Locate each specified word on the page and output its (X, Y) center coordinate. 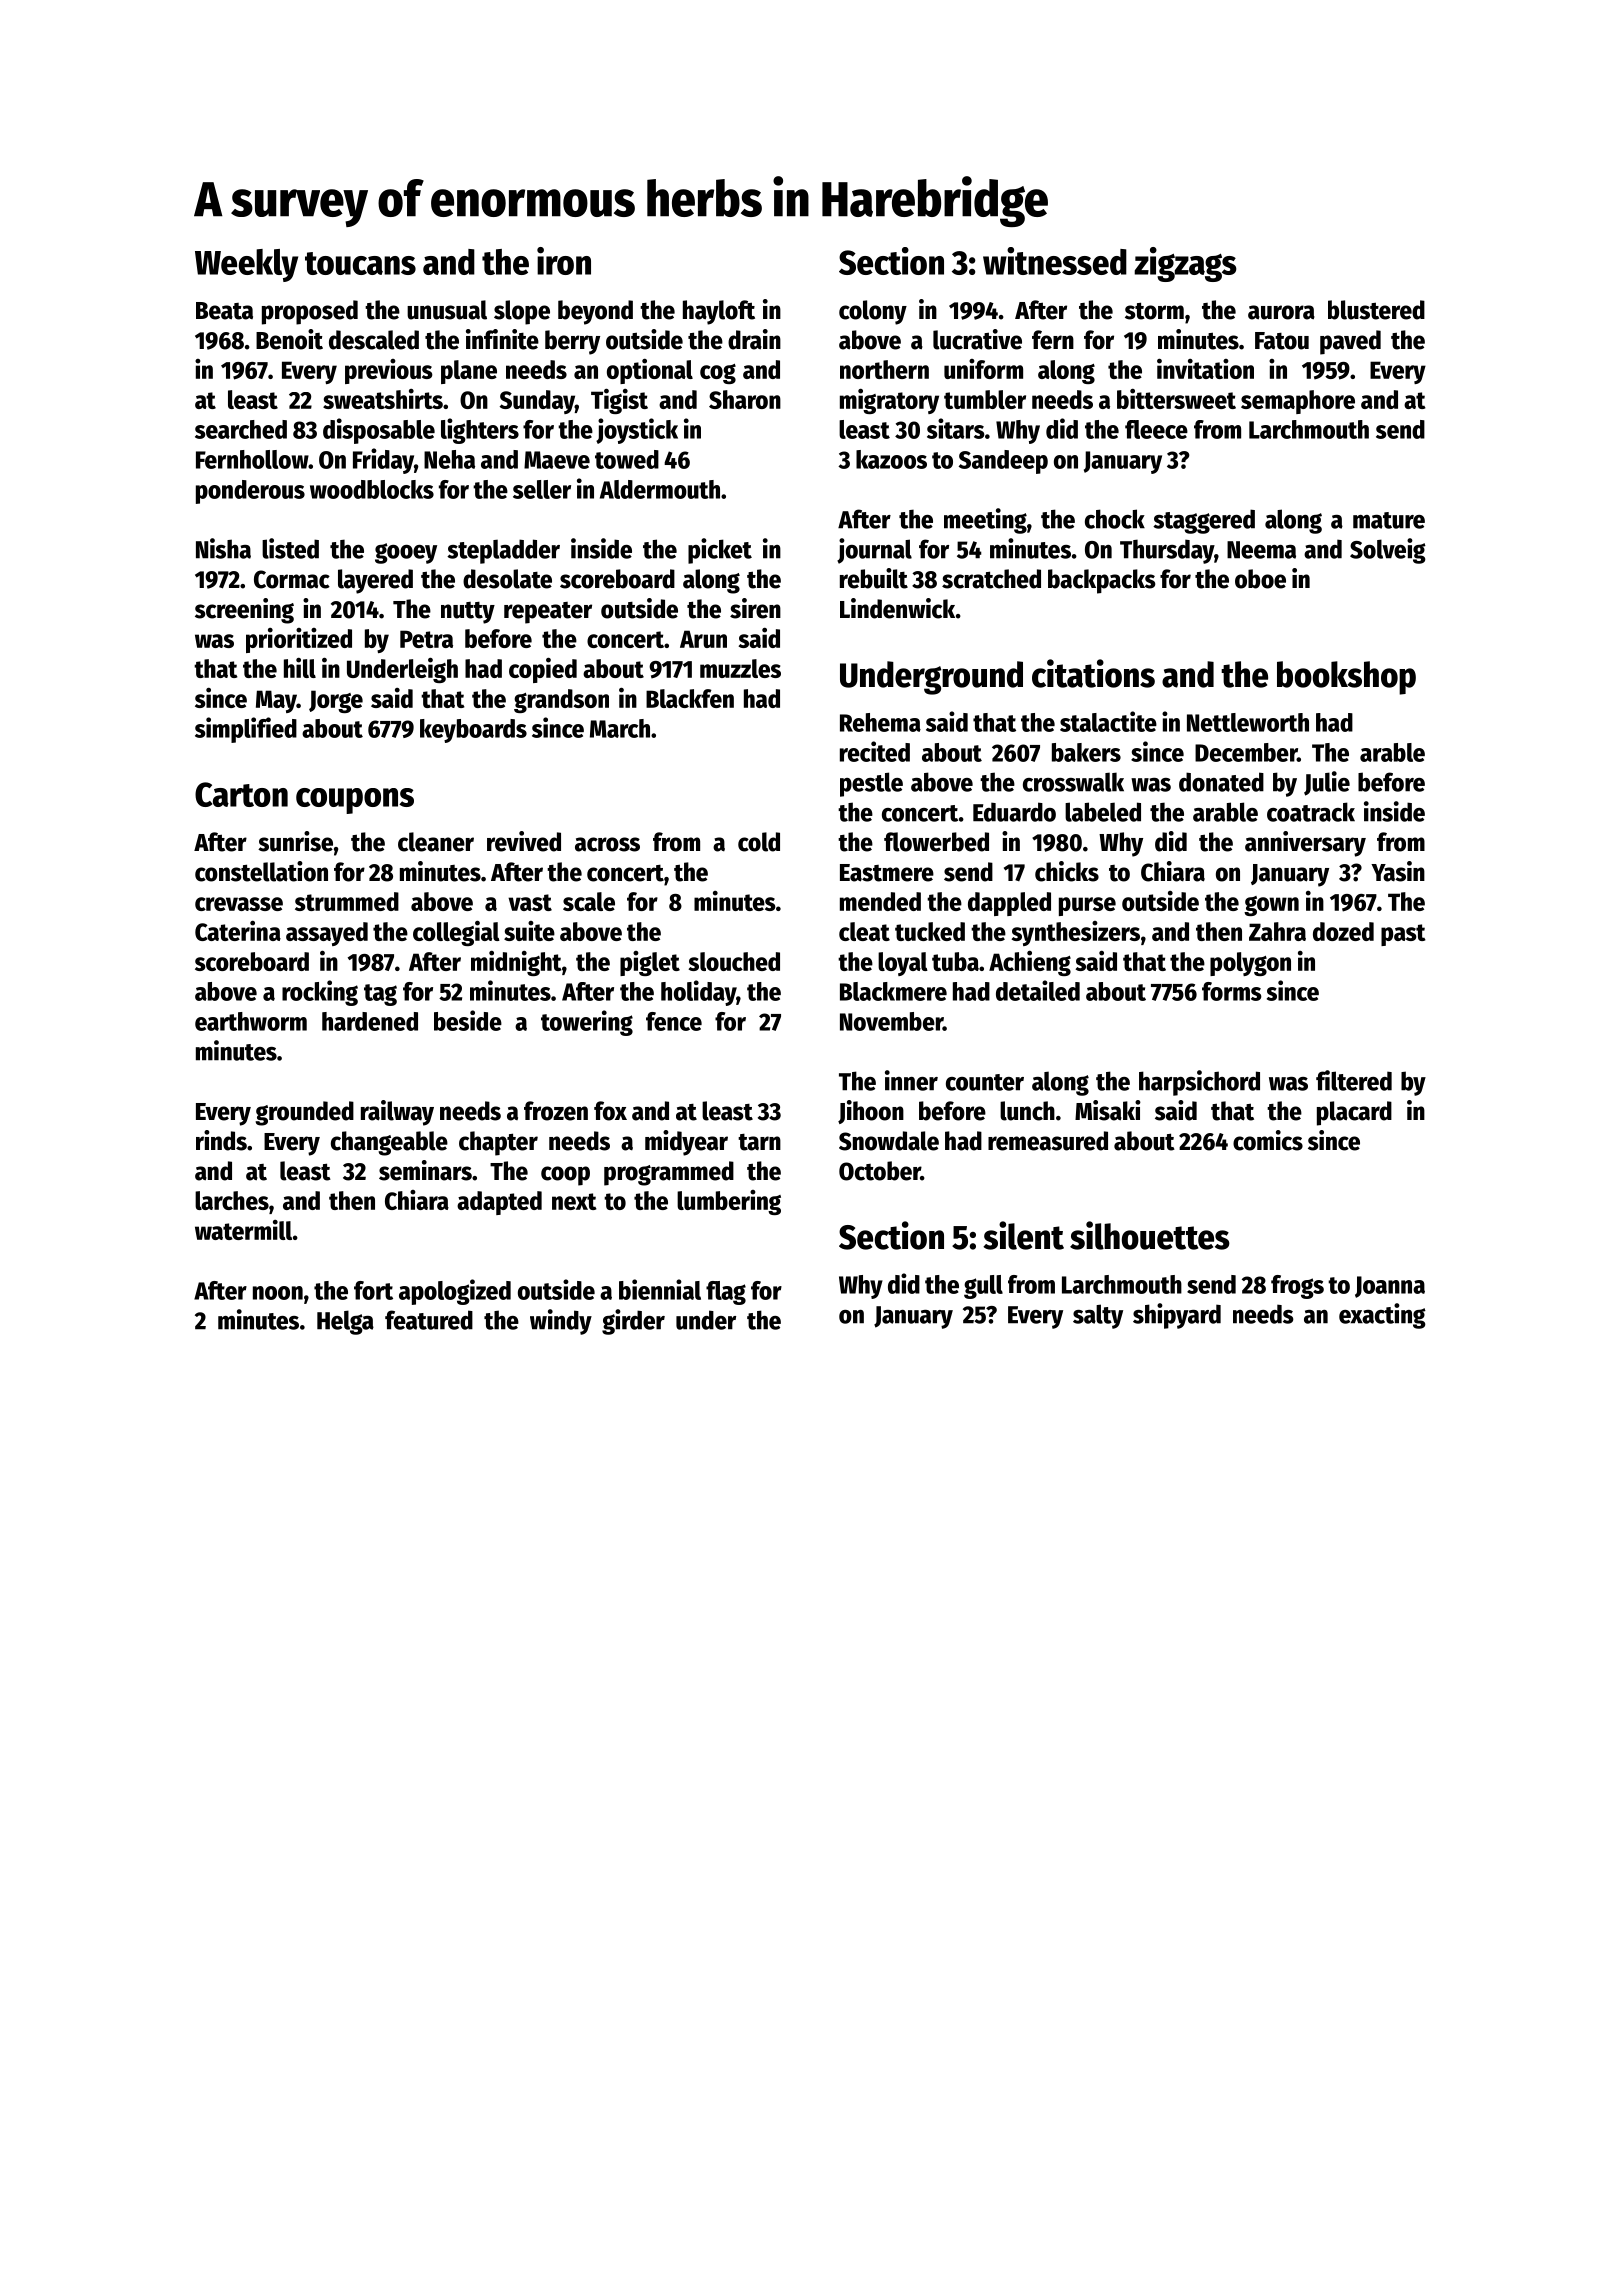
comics (1268, 1140)
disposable (379, 431)
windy (561, 1322)
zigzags (1185, 264)
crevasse (239, 904)
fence (674, 1021)
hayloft (719, 312)
